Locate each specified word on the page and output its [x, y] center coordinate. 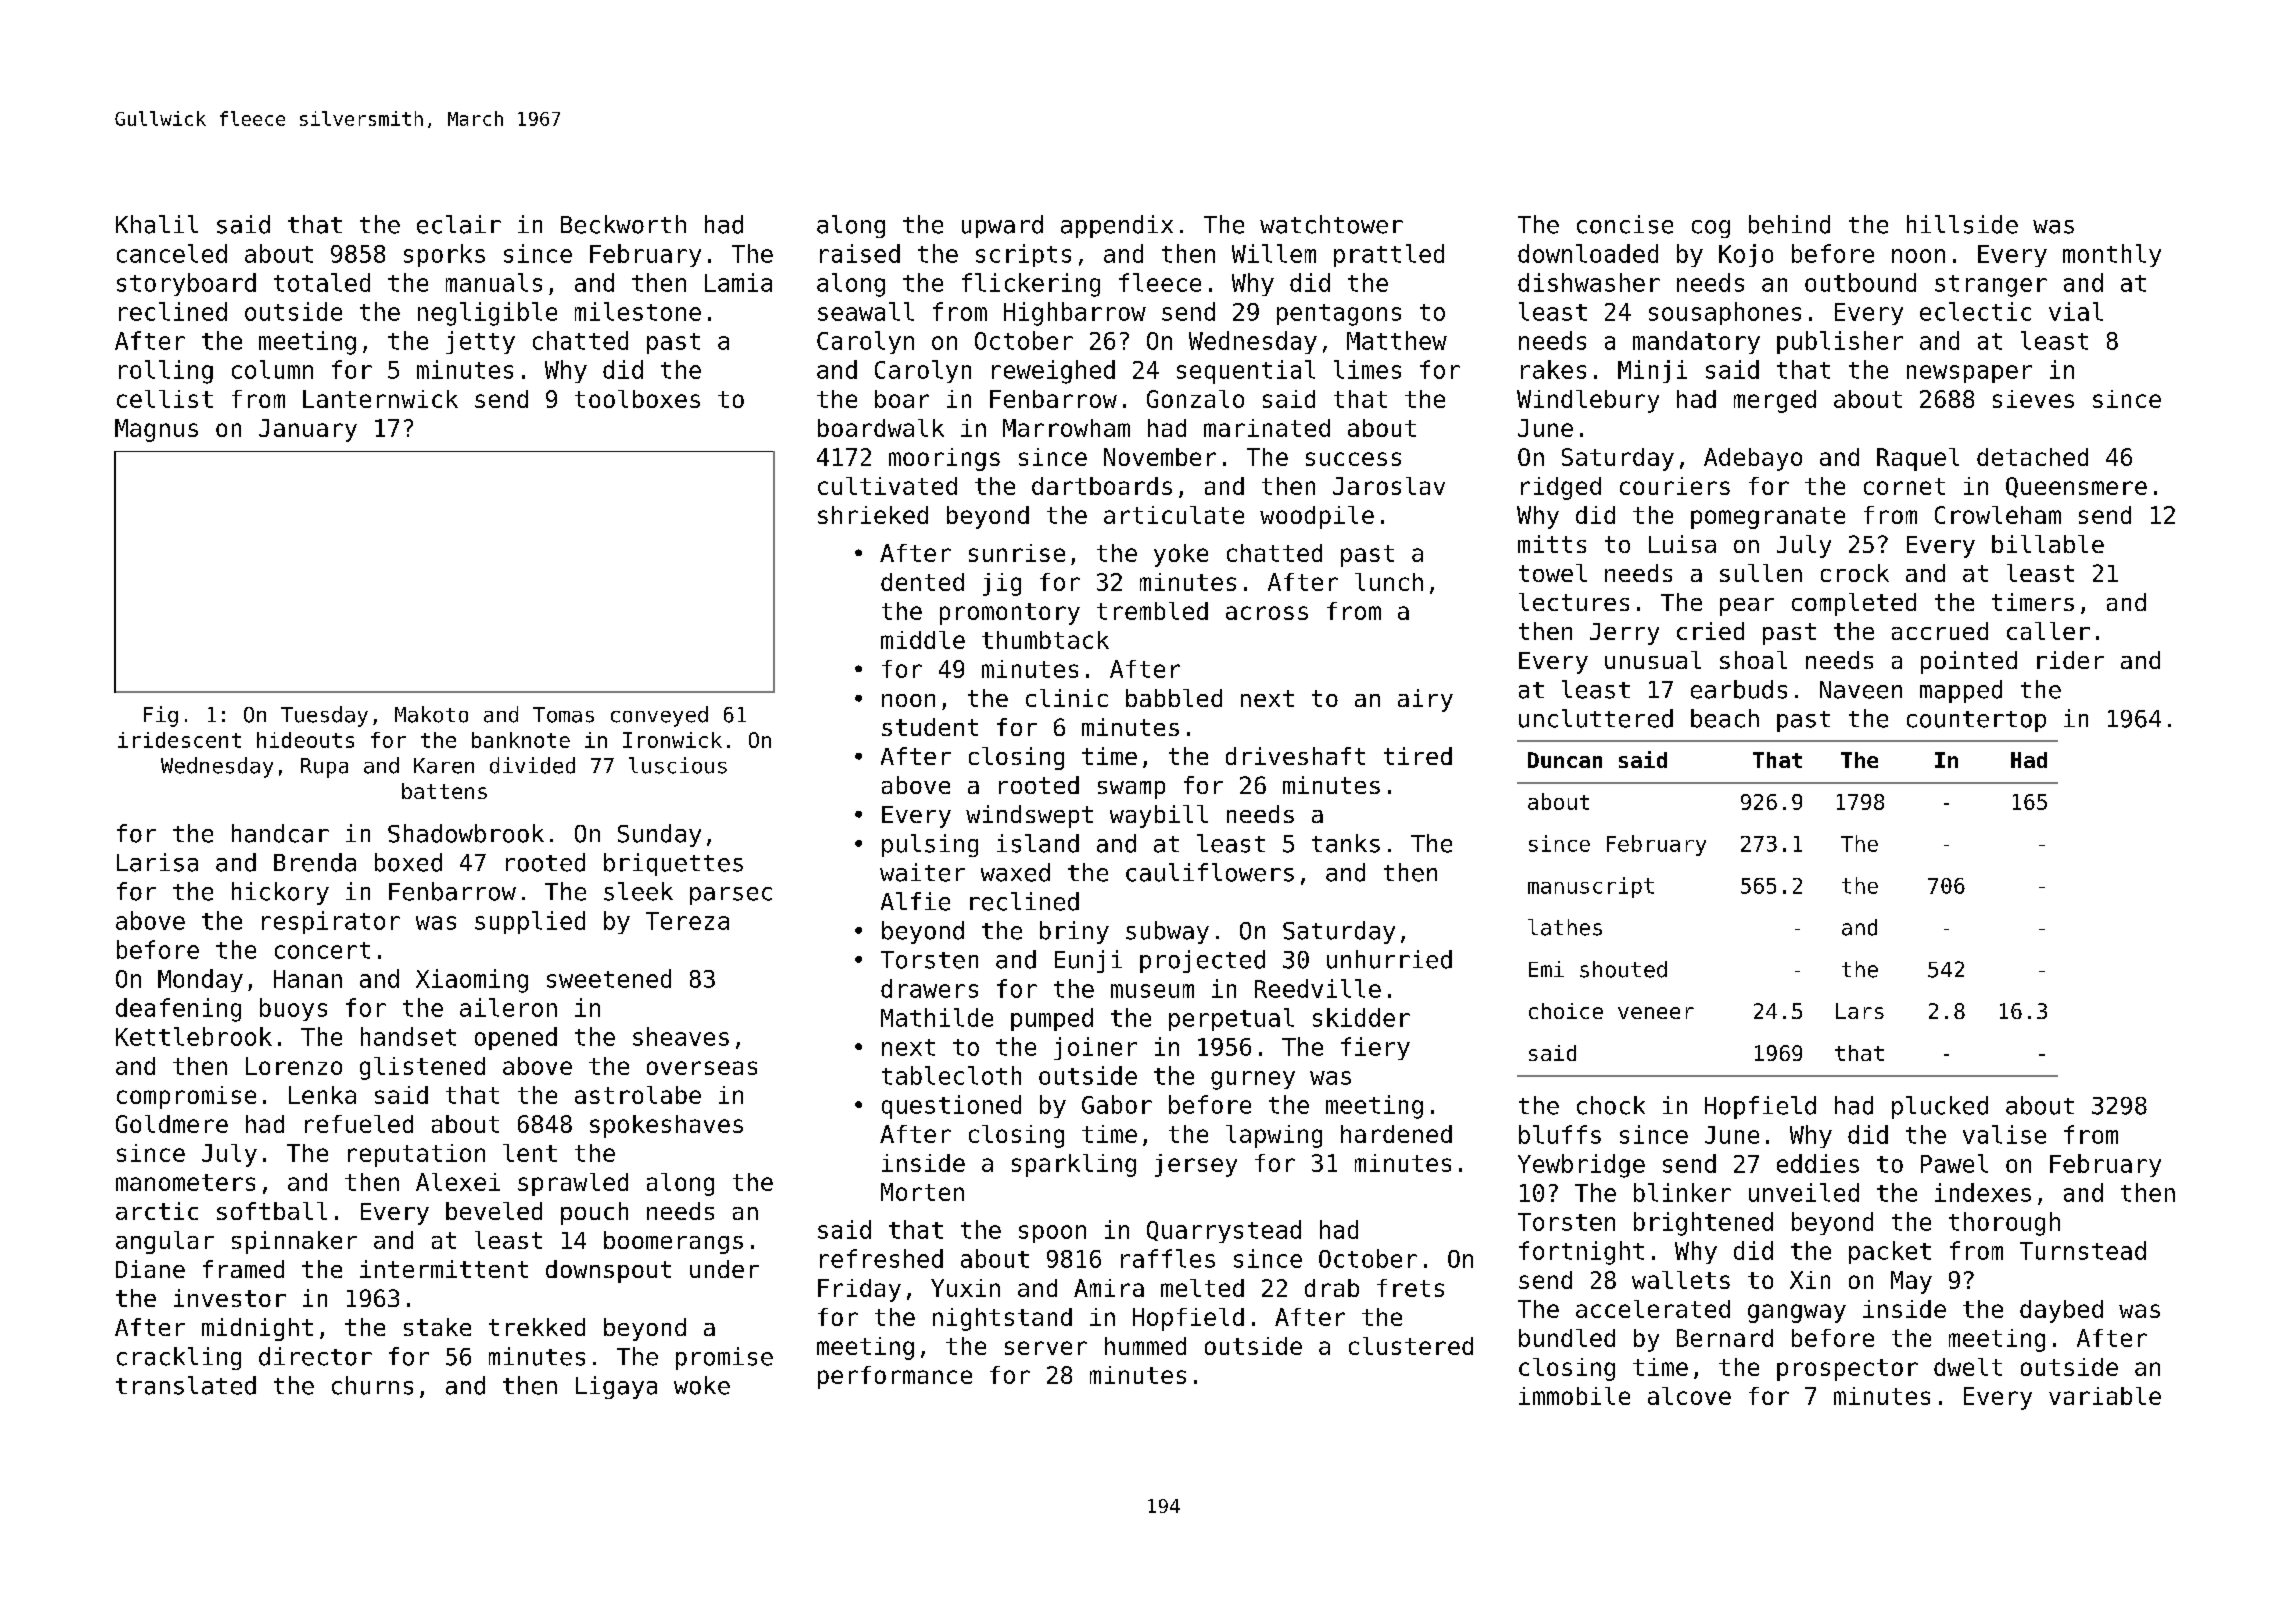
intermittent [444, 1269]
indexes [1983, 1192]
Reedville [1318, 988]
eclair [459, 224]
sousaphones [1725, 313]
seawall [866, 311]
